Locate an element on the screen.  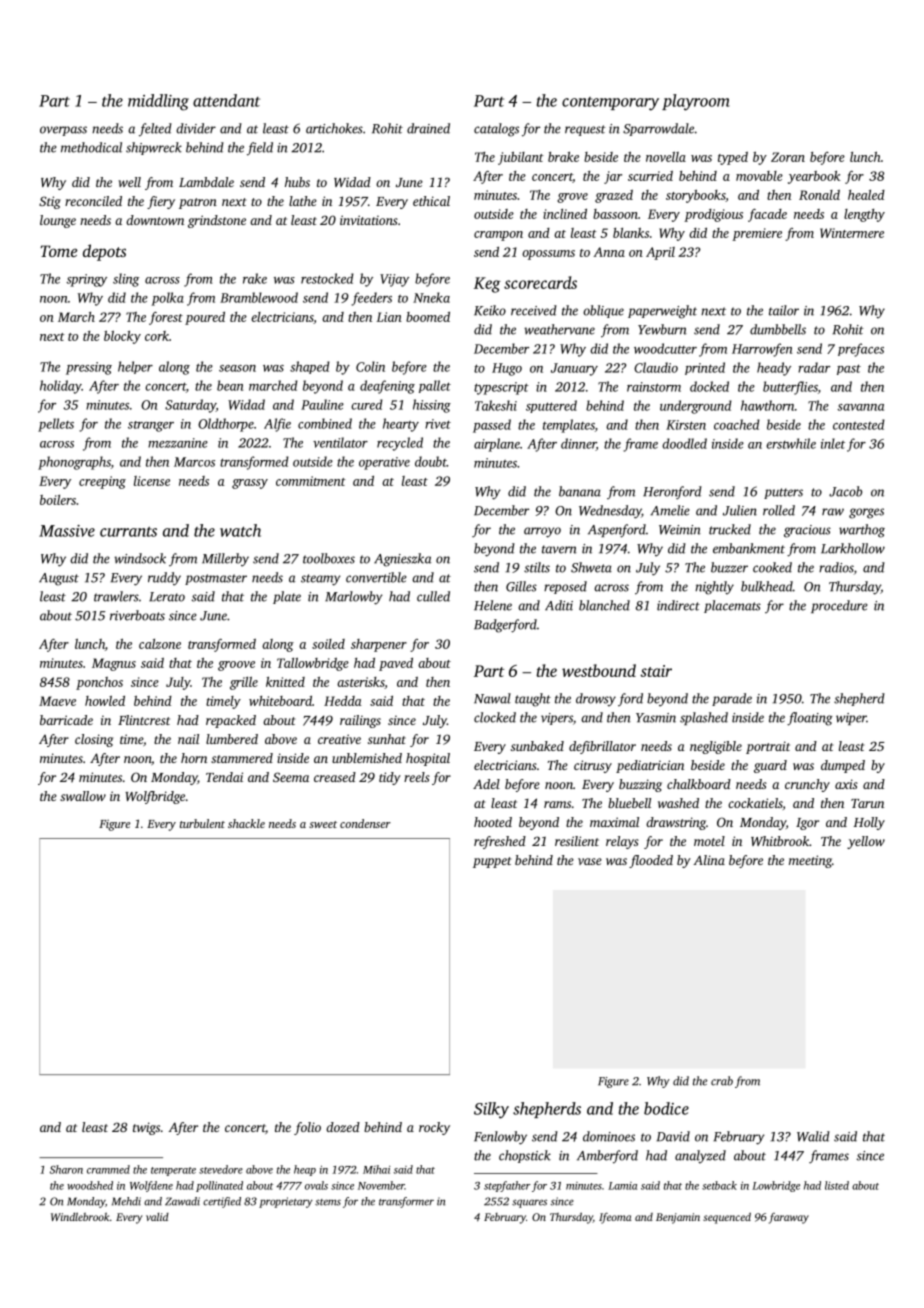
stammered is located at coordinates (242, 758).
